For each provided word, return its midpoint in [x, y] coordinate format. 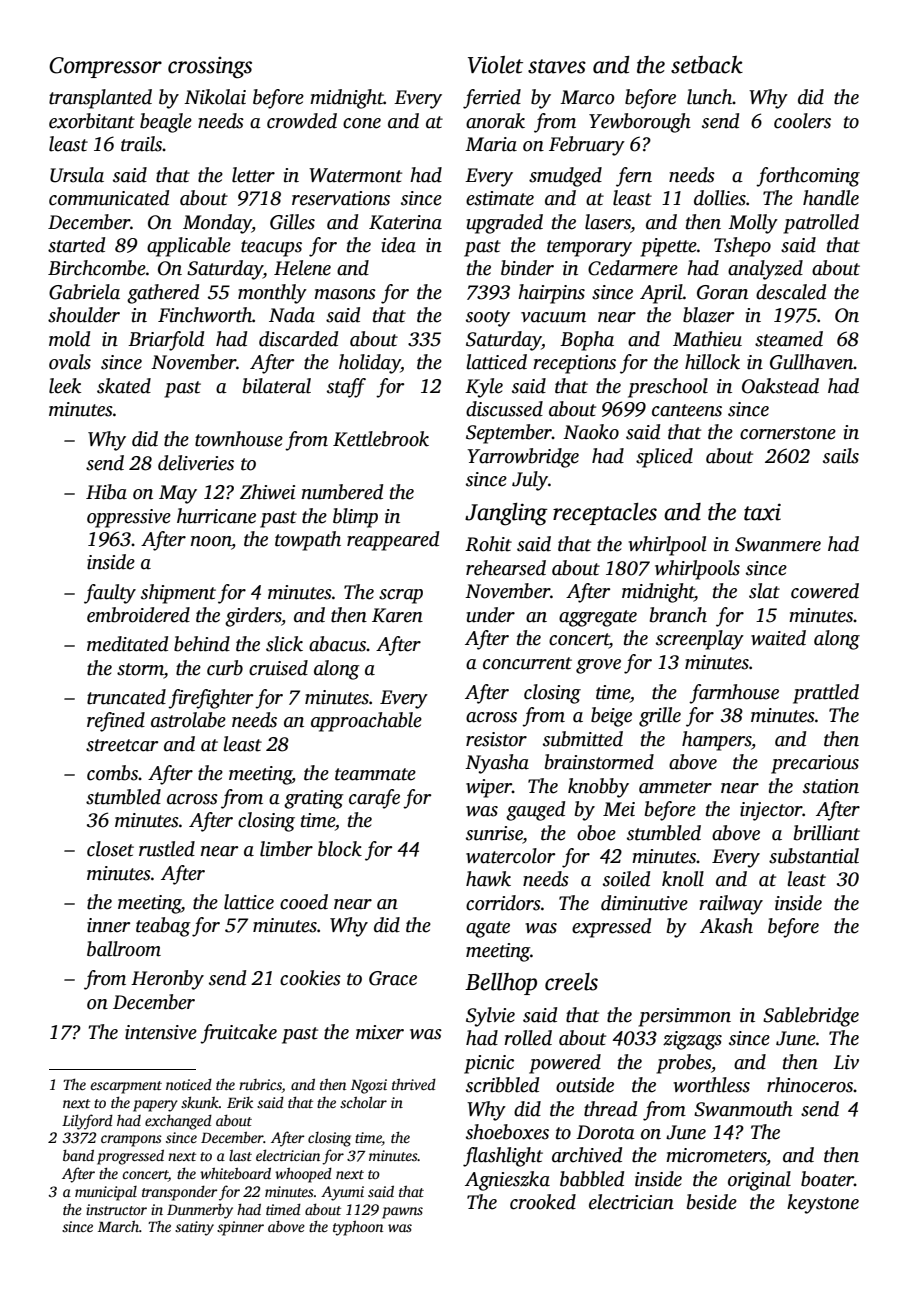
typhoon [358, 1228]
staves [557, 66]
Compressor [105, 67]
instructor [116, 1209]
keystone [823, 1204]
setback [707, 65]
